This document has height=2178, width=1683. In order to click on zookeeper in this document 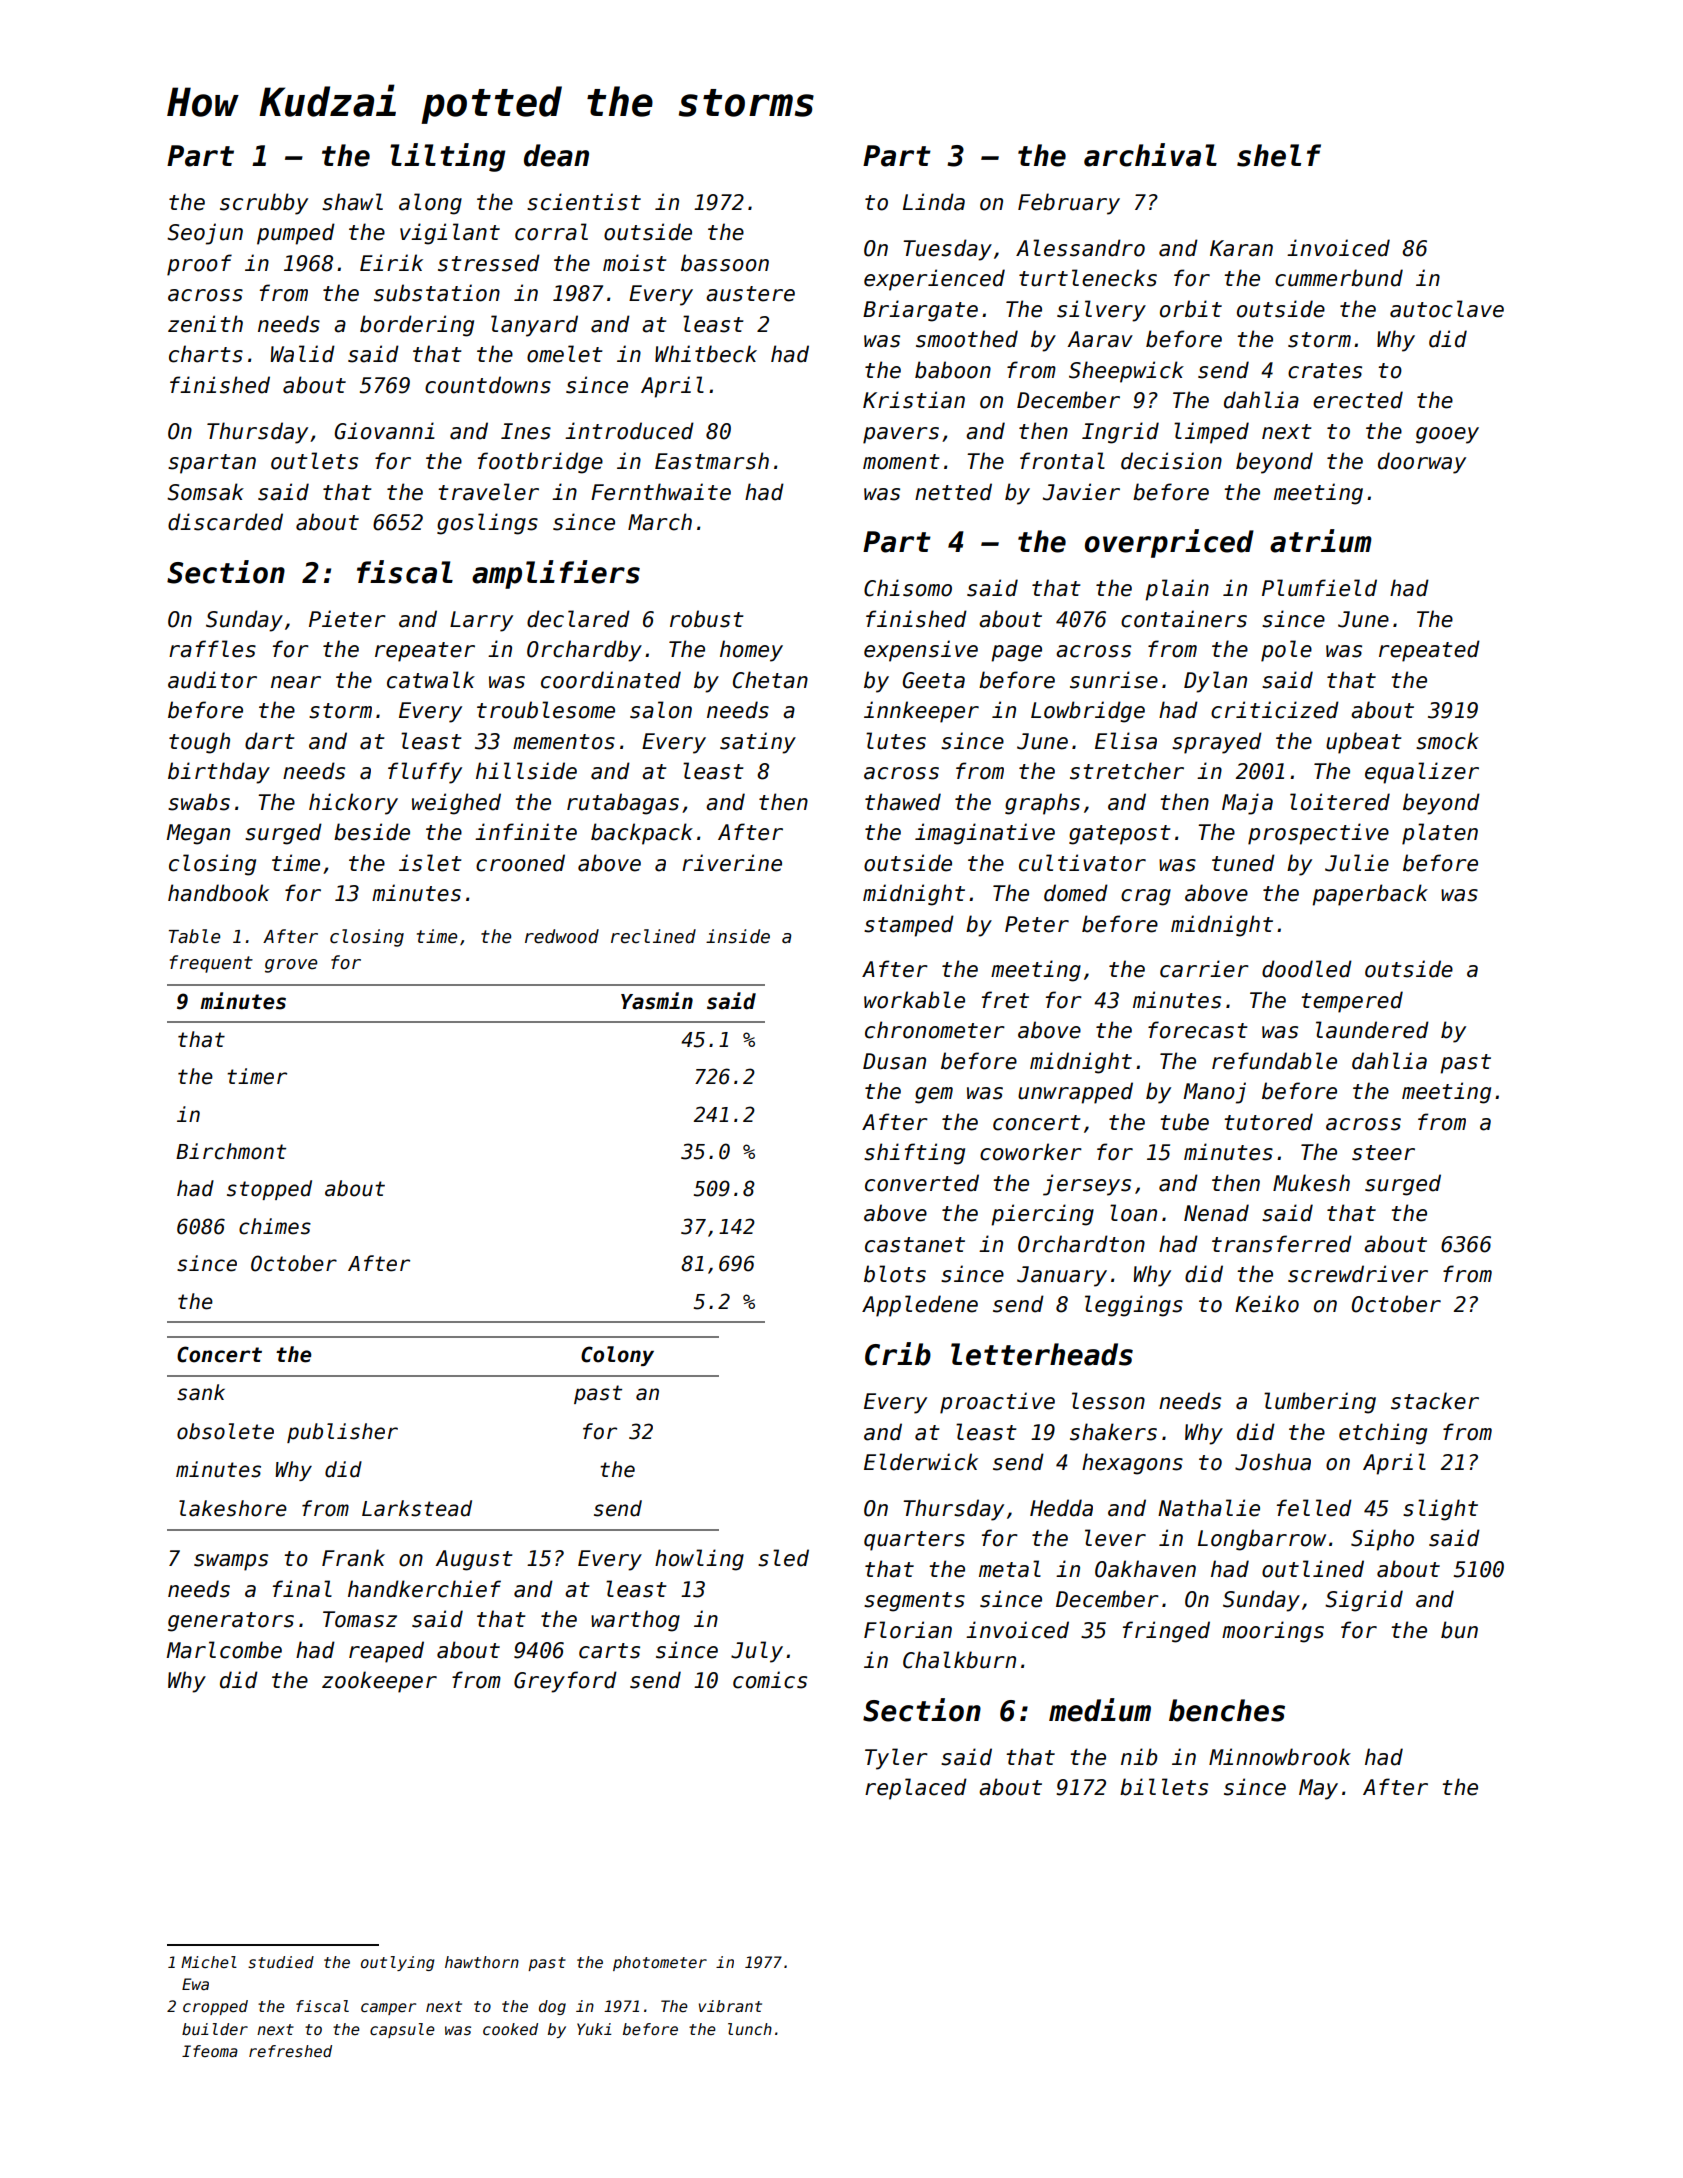, I will do `click(379, 1682)`.
